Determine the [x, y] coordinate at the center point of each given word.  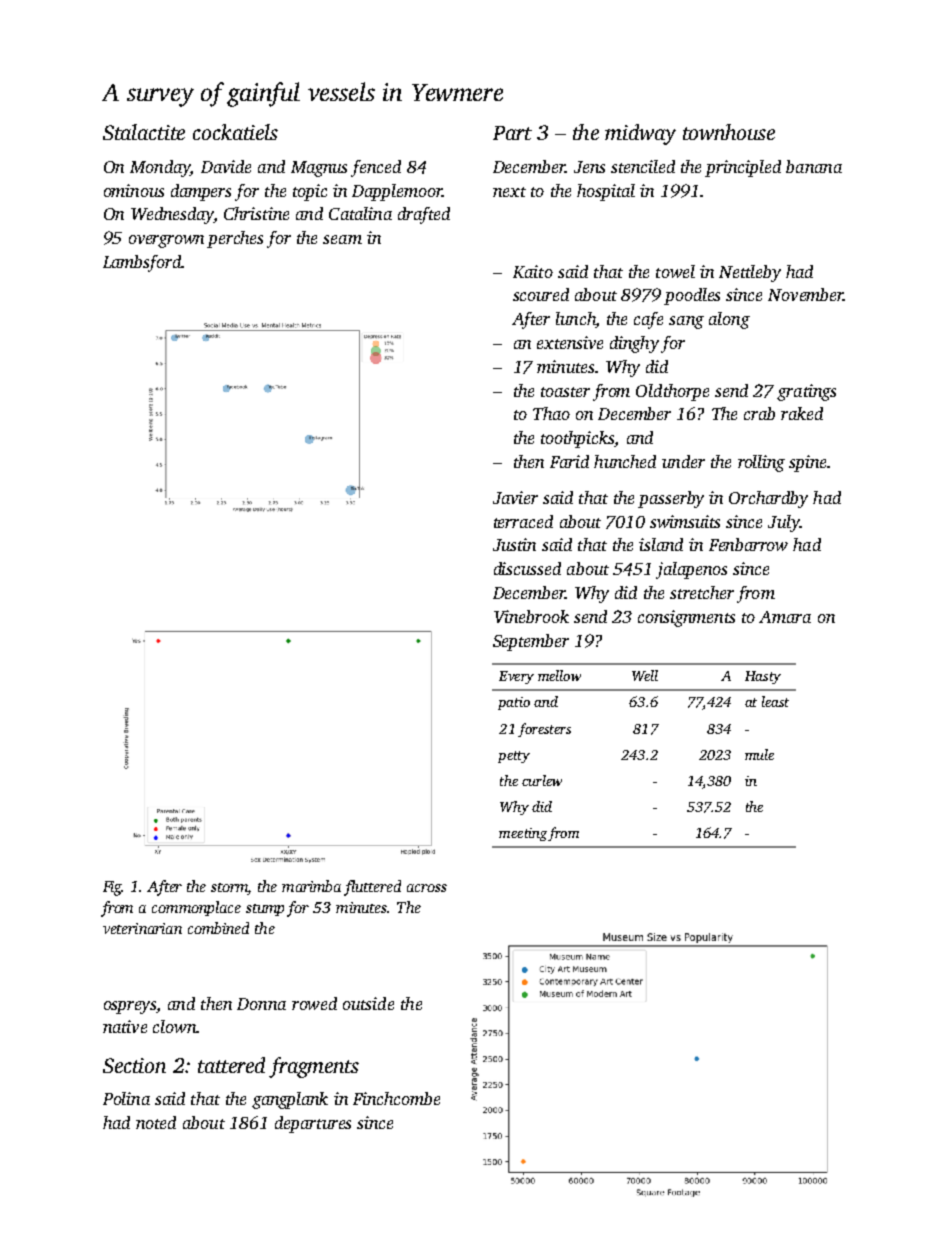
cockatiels [235, 132]
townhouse [729, 132]
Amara [785, 617]
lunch [576, 320]
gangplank [290, 1100]
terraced [523, 521]
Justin [514, 544]
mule [759, 754]
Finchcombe [396, 1098]
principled [743, 168]
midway [640, 134]
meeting [523, 834]
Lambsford [142, 263]
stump [265, 910]
